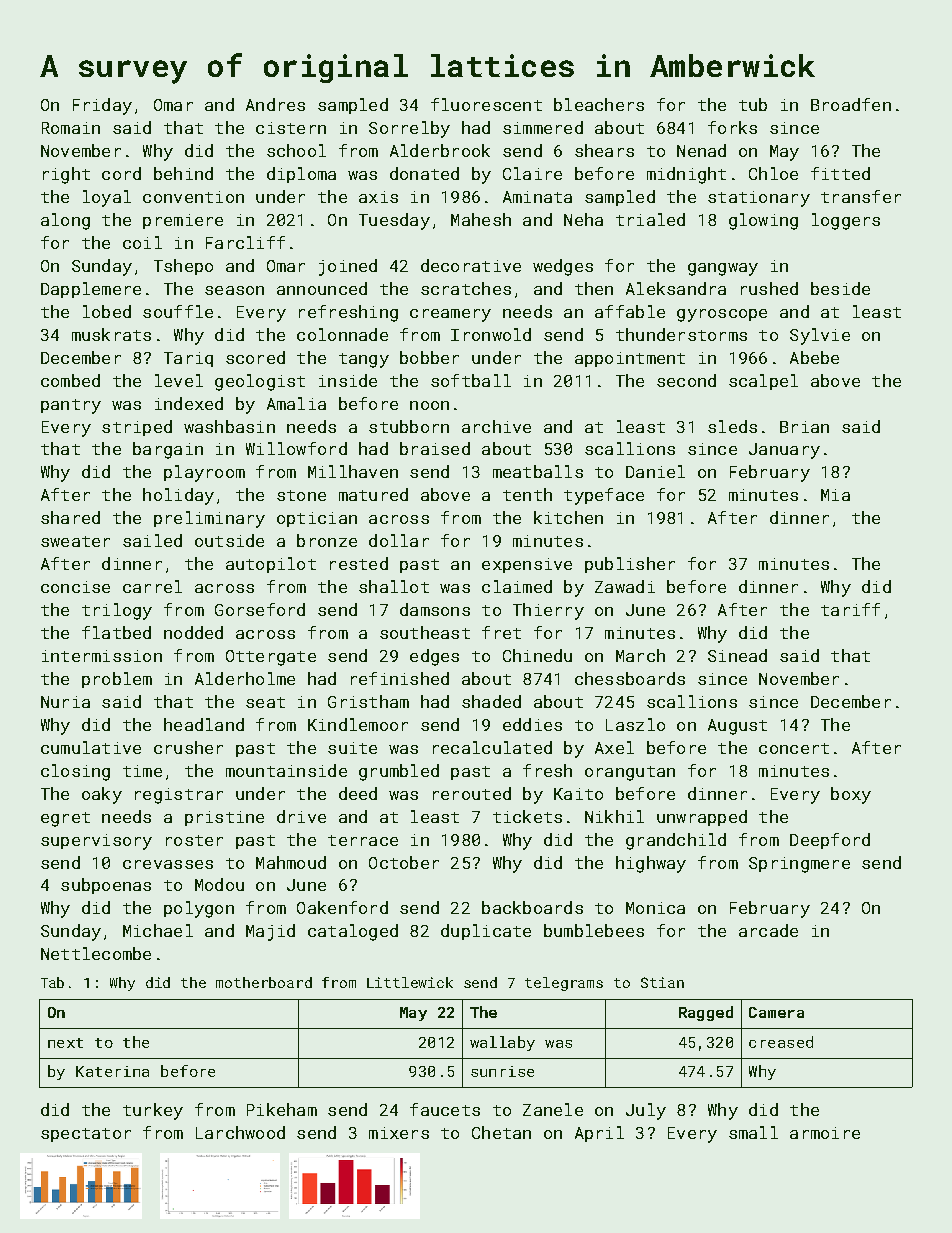 Image resolution: width=952 pixels, height=1233 pixels. I want to click on grumbled, so click(399, 772).
